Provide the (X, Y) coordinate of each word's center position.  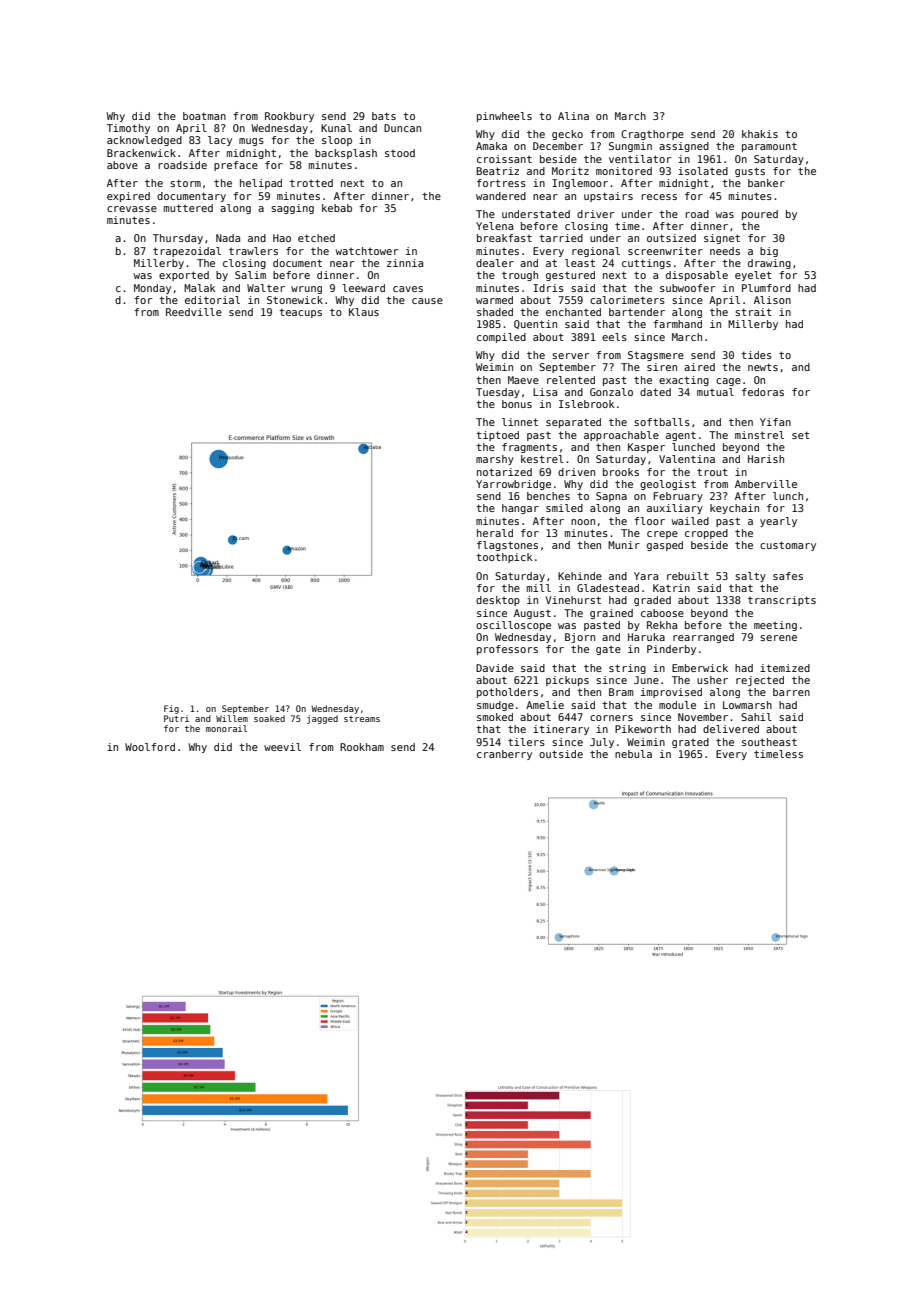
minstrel (759, 435)
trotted (311, 183)
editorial (212, 300)
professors (507, 650)
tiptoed (497, 436)
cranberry (504, 755)
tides (756, 355)
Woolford (150, 747)
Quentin (535, 324)
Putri (176, 718)
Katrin (671, 588)
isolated (703, 171)
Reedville (194, 312)
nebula (633, 754)
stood (400, 153)
